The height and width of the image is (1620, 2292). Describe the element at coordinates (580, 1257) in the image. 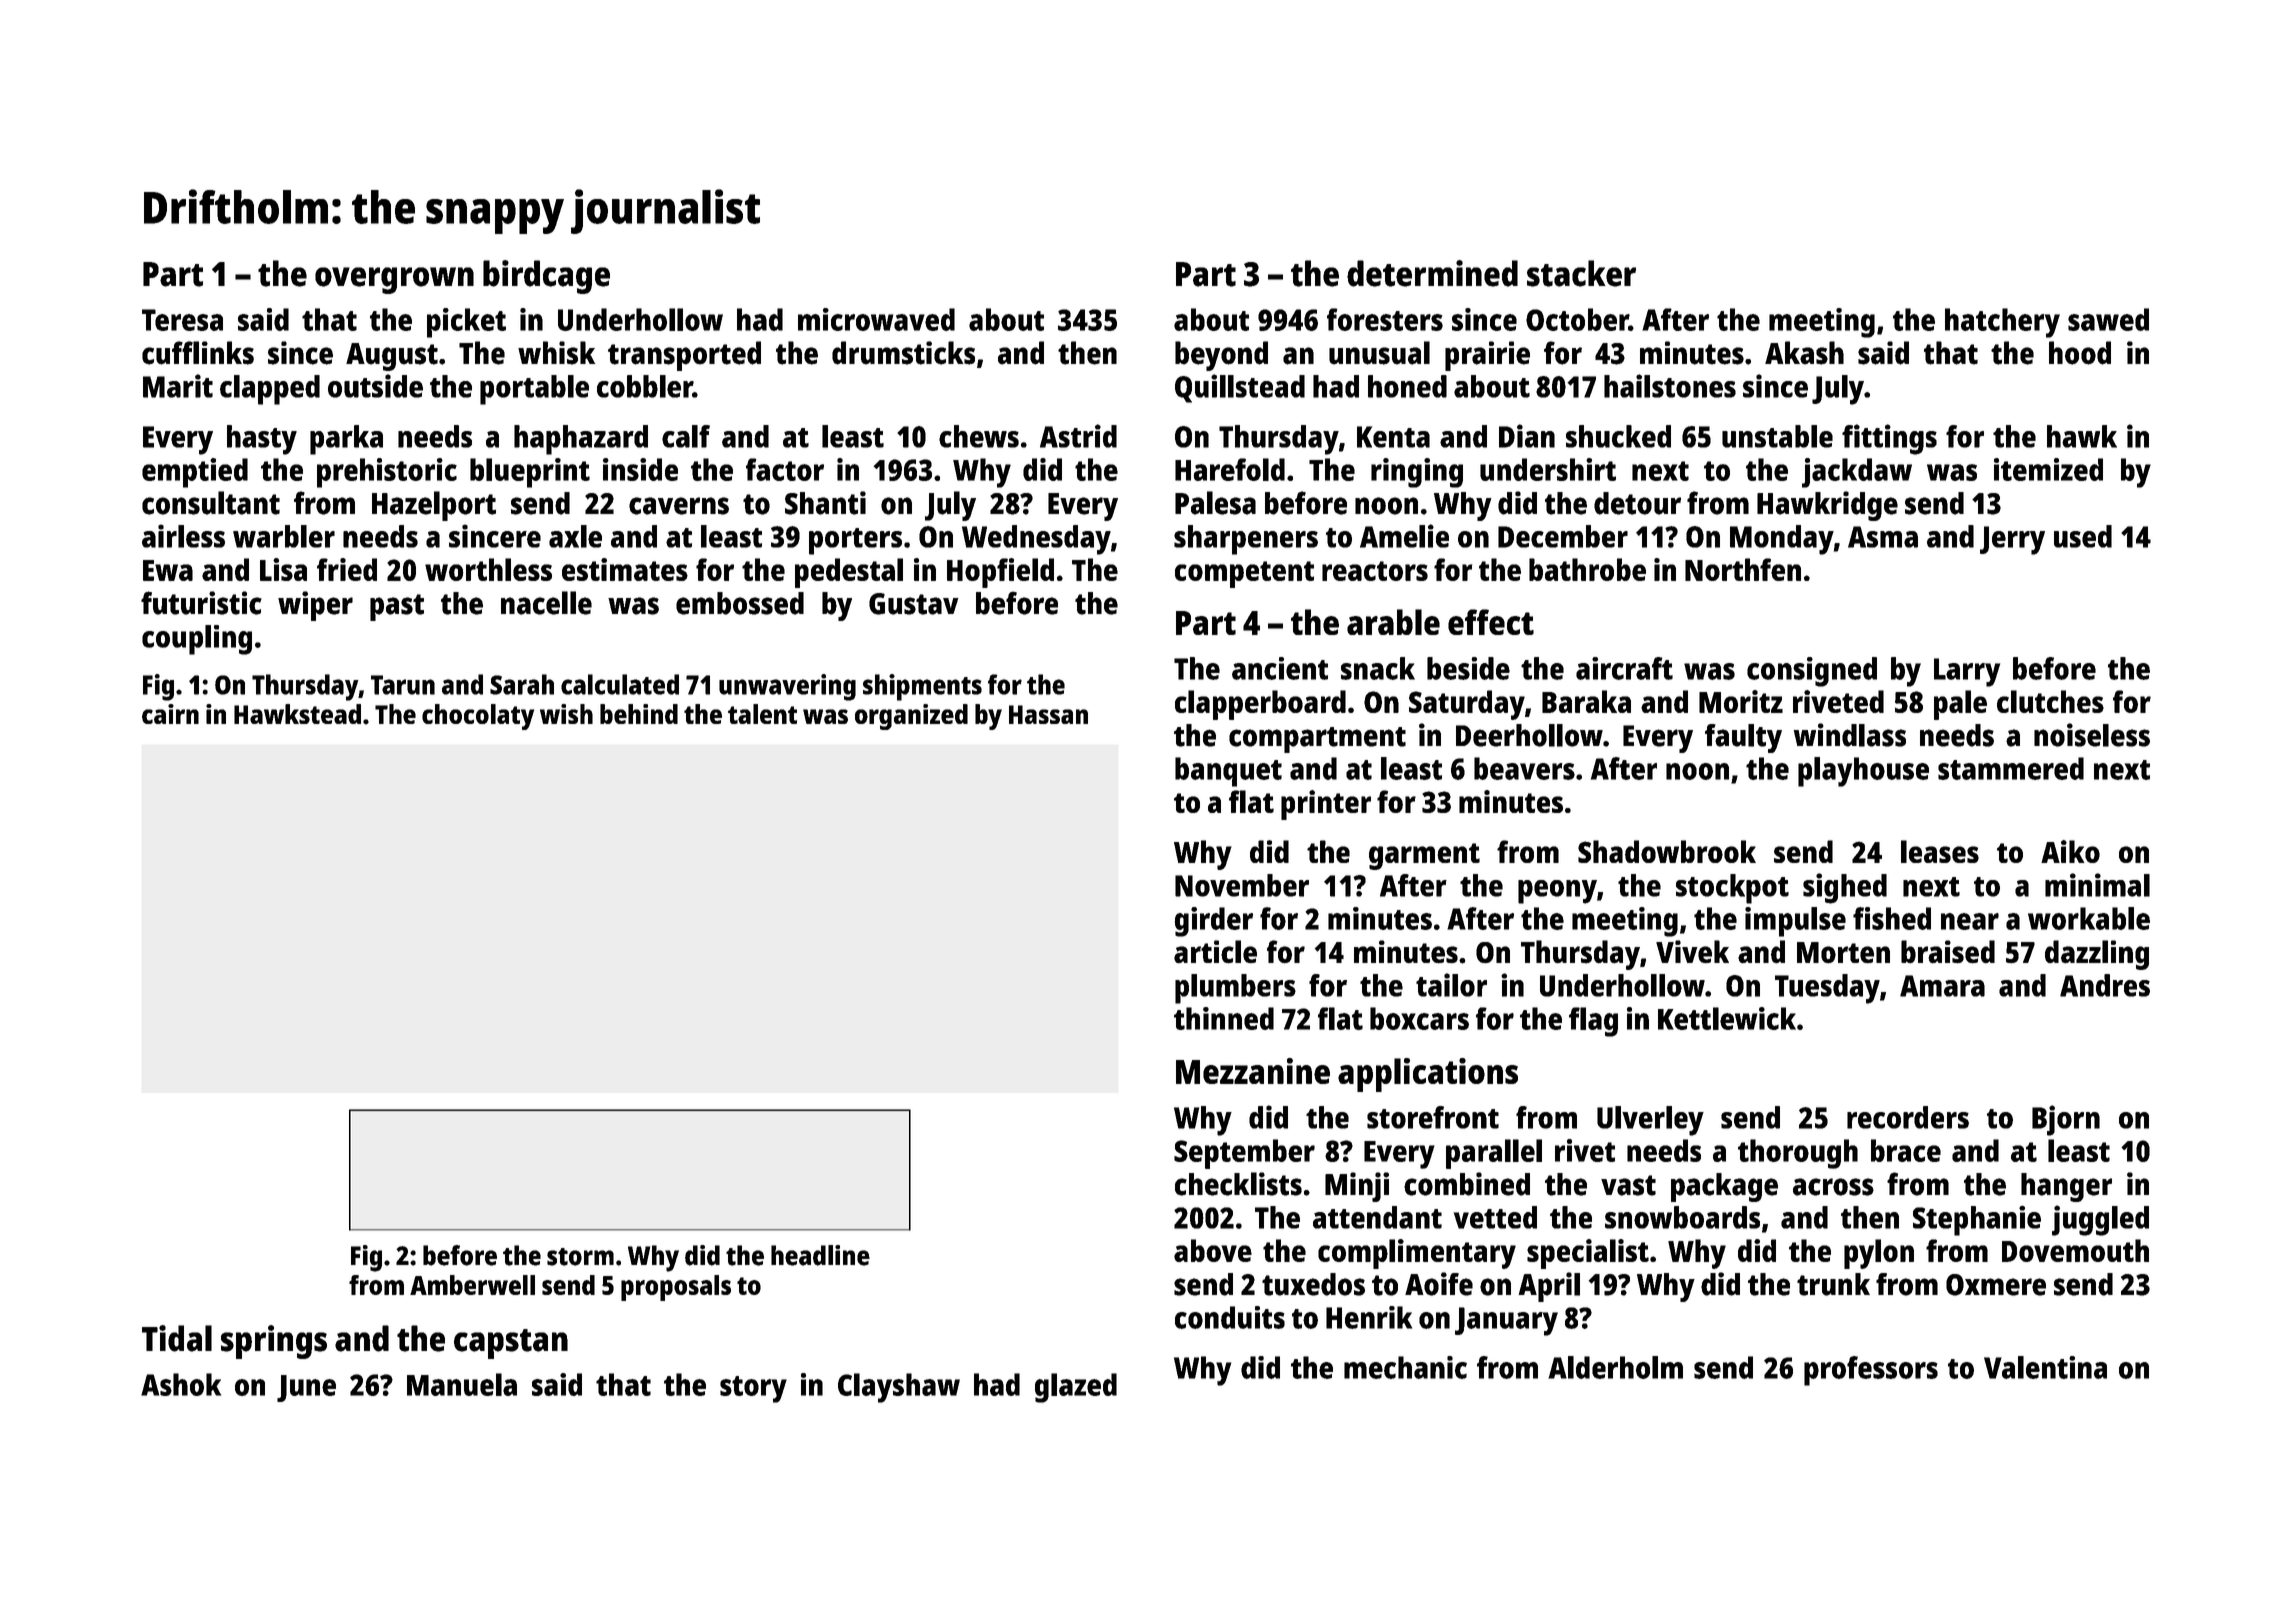

I see `storm` at that location.
